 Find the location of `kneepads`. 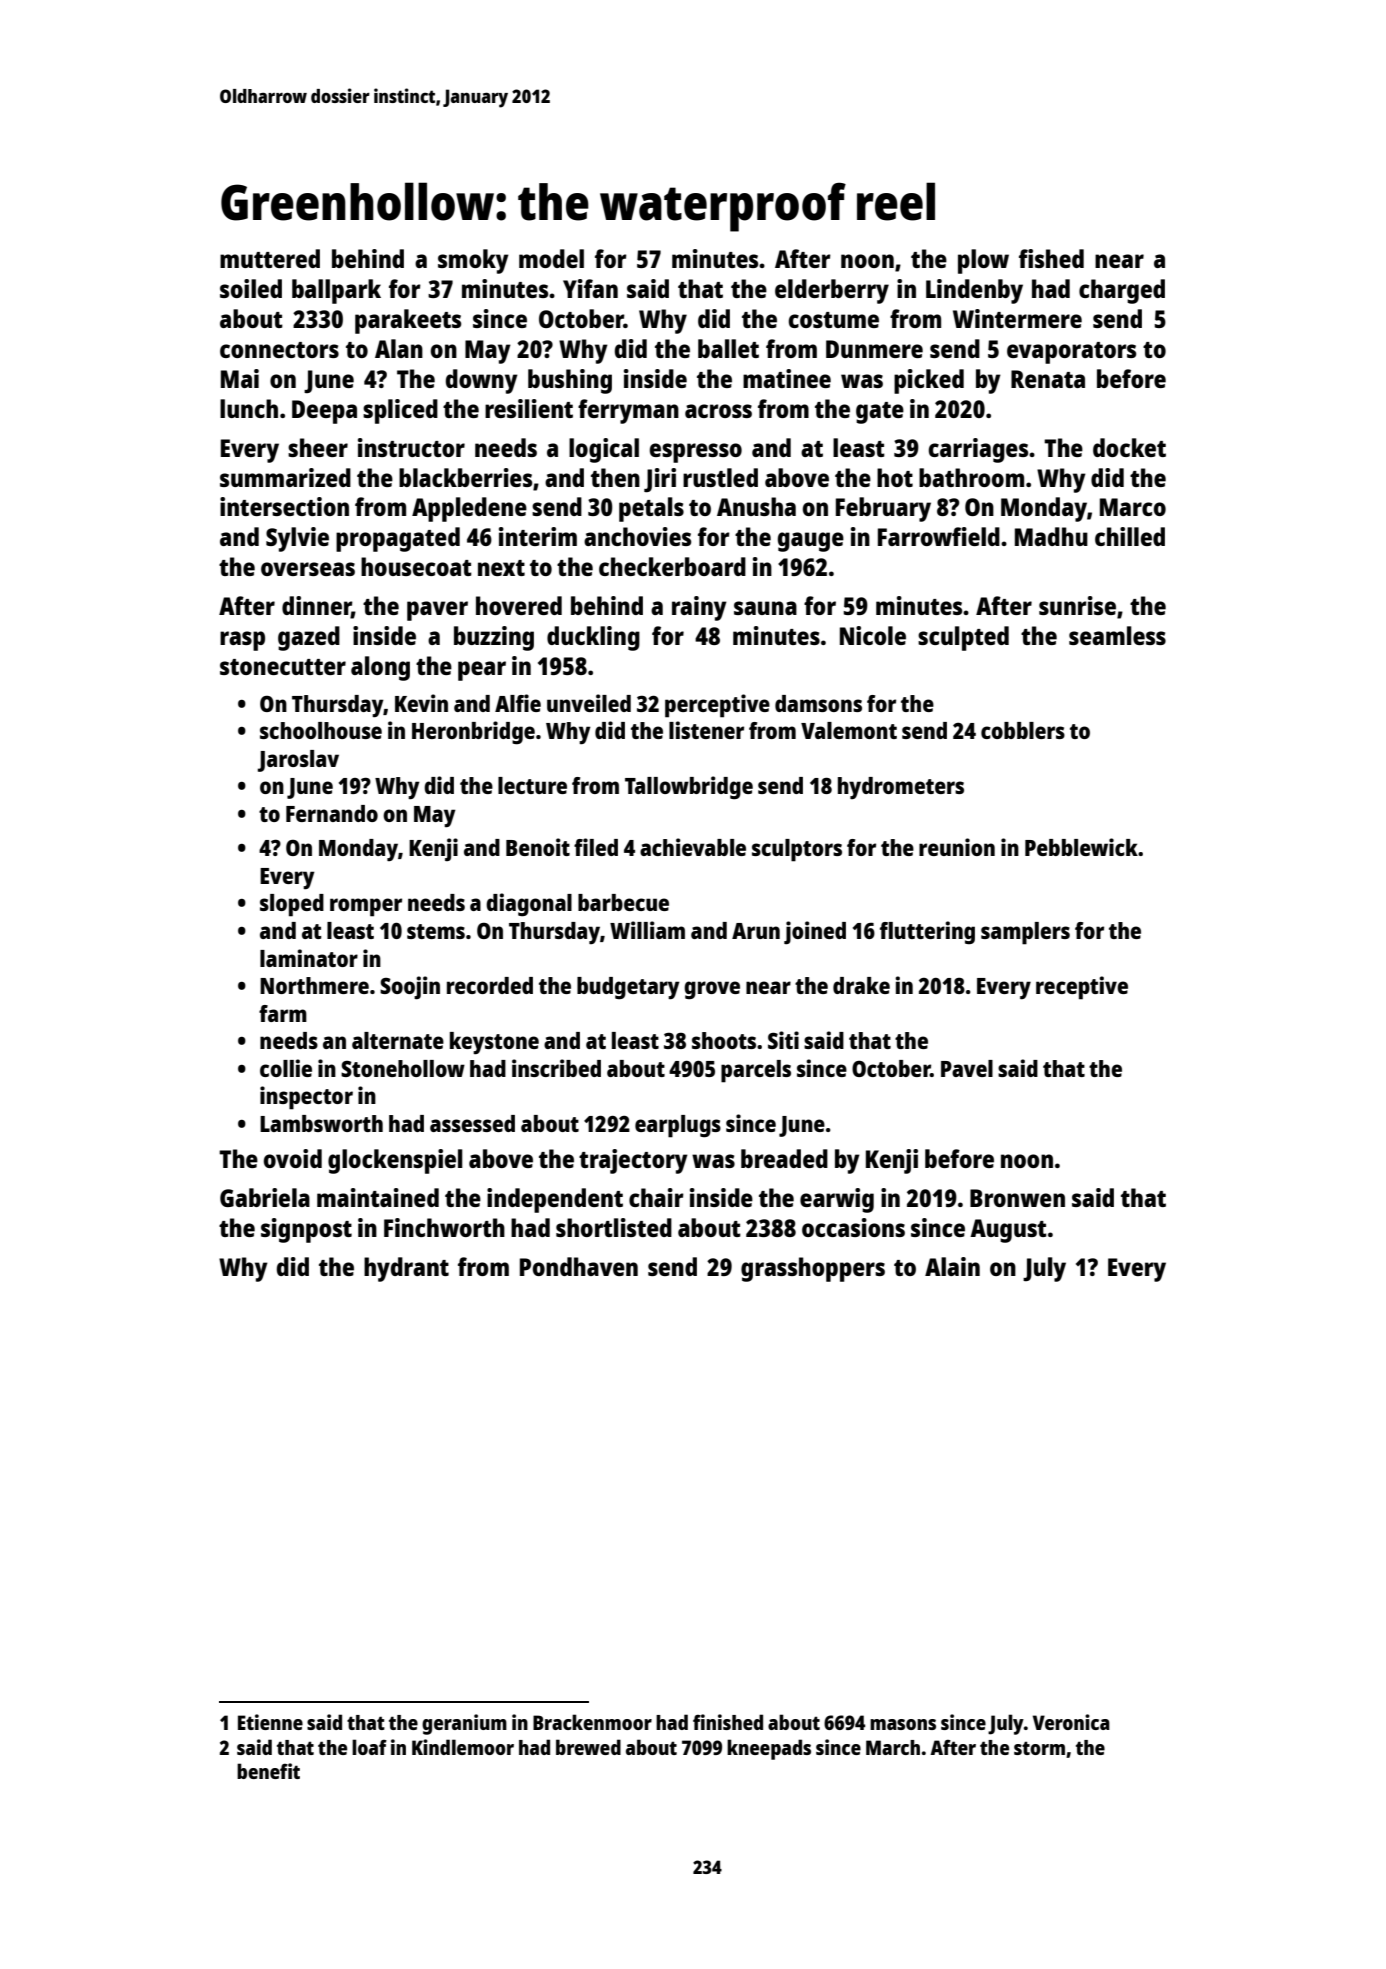

kneepads is located at coordinates (769, 1749).
